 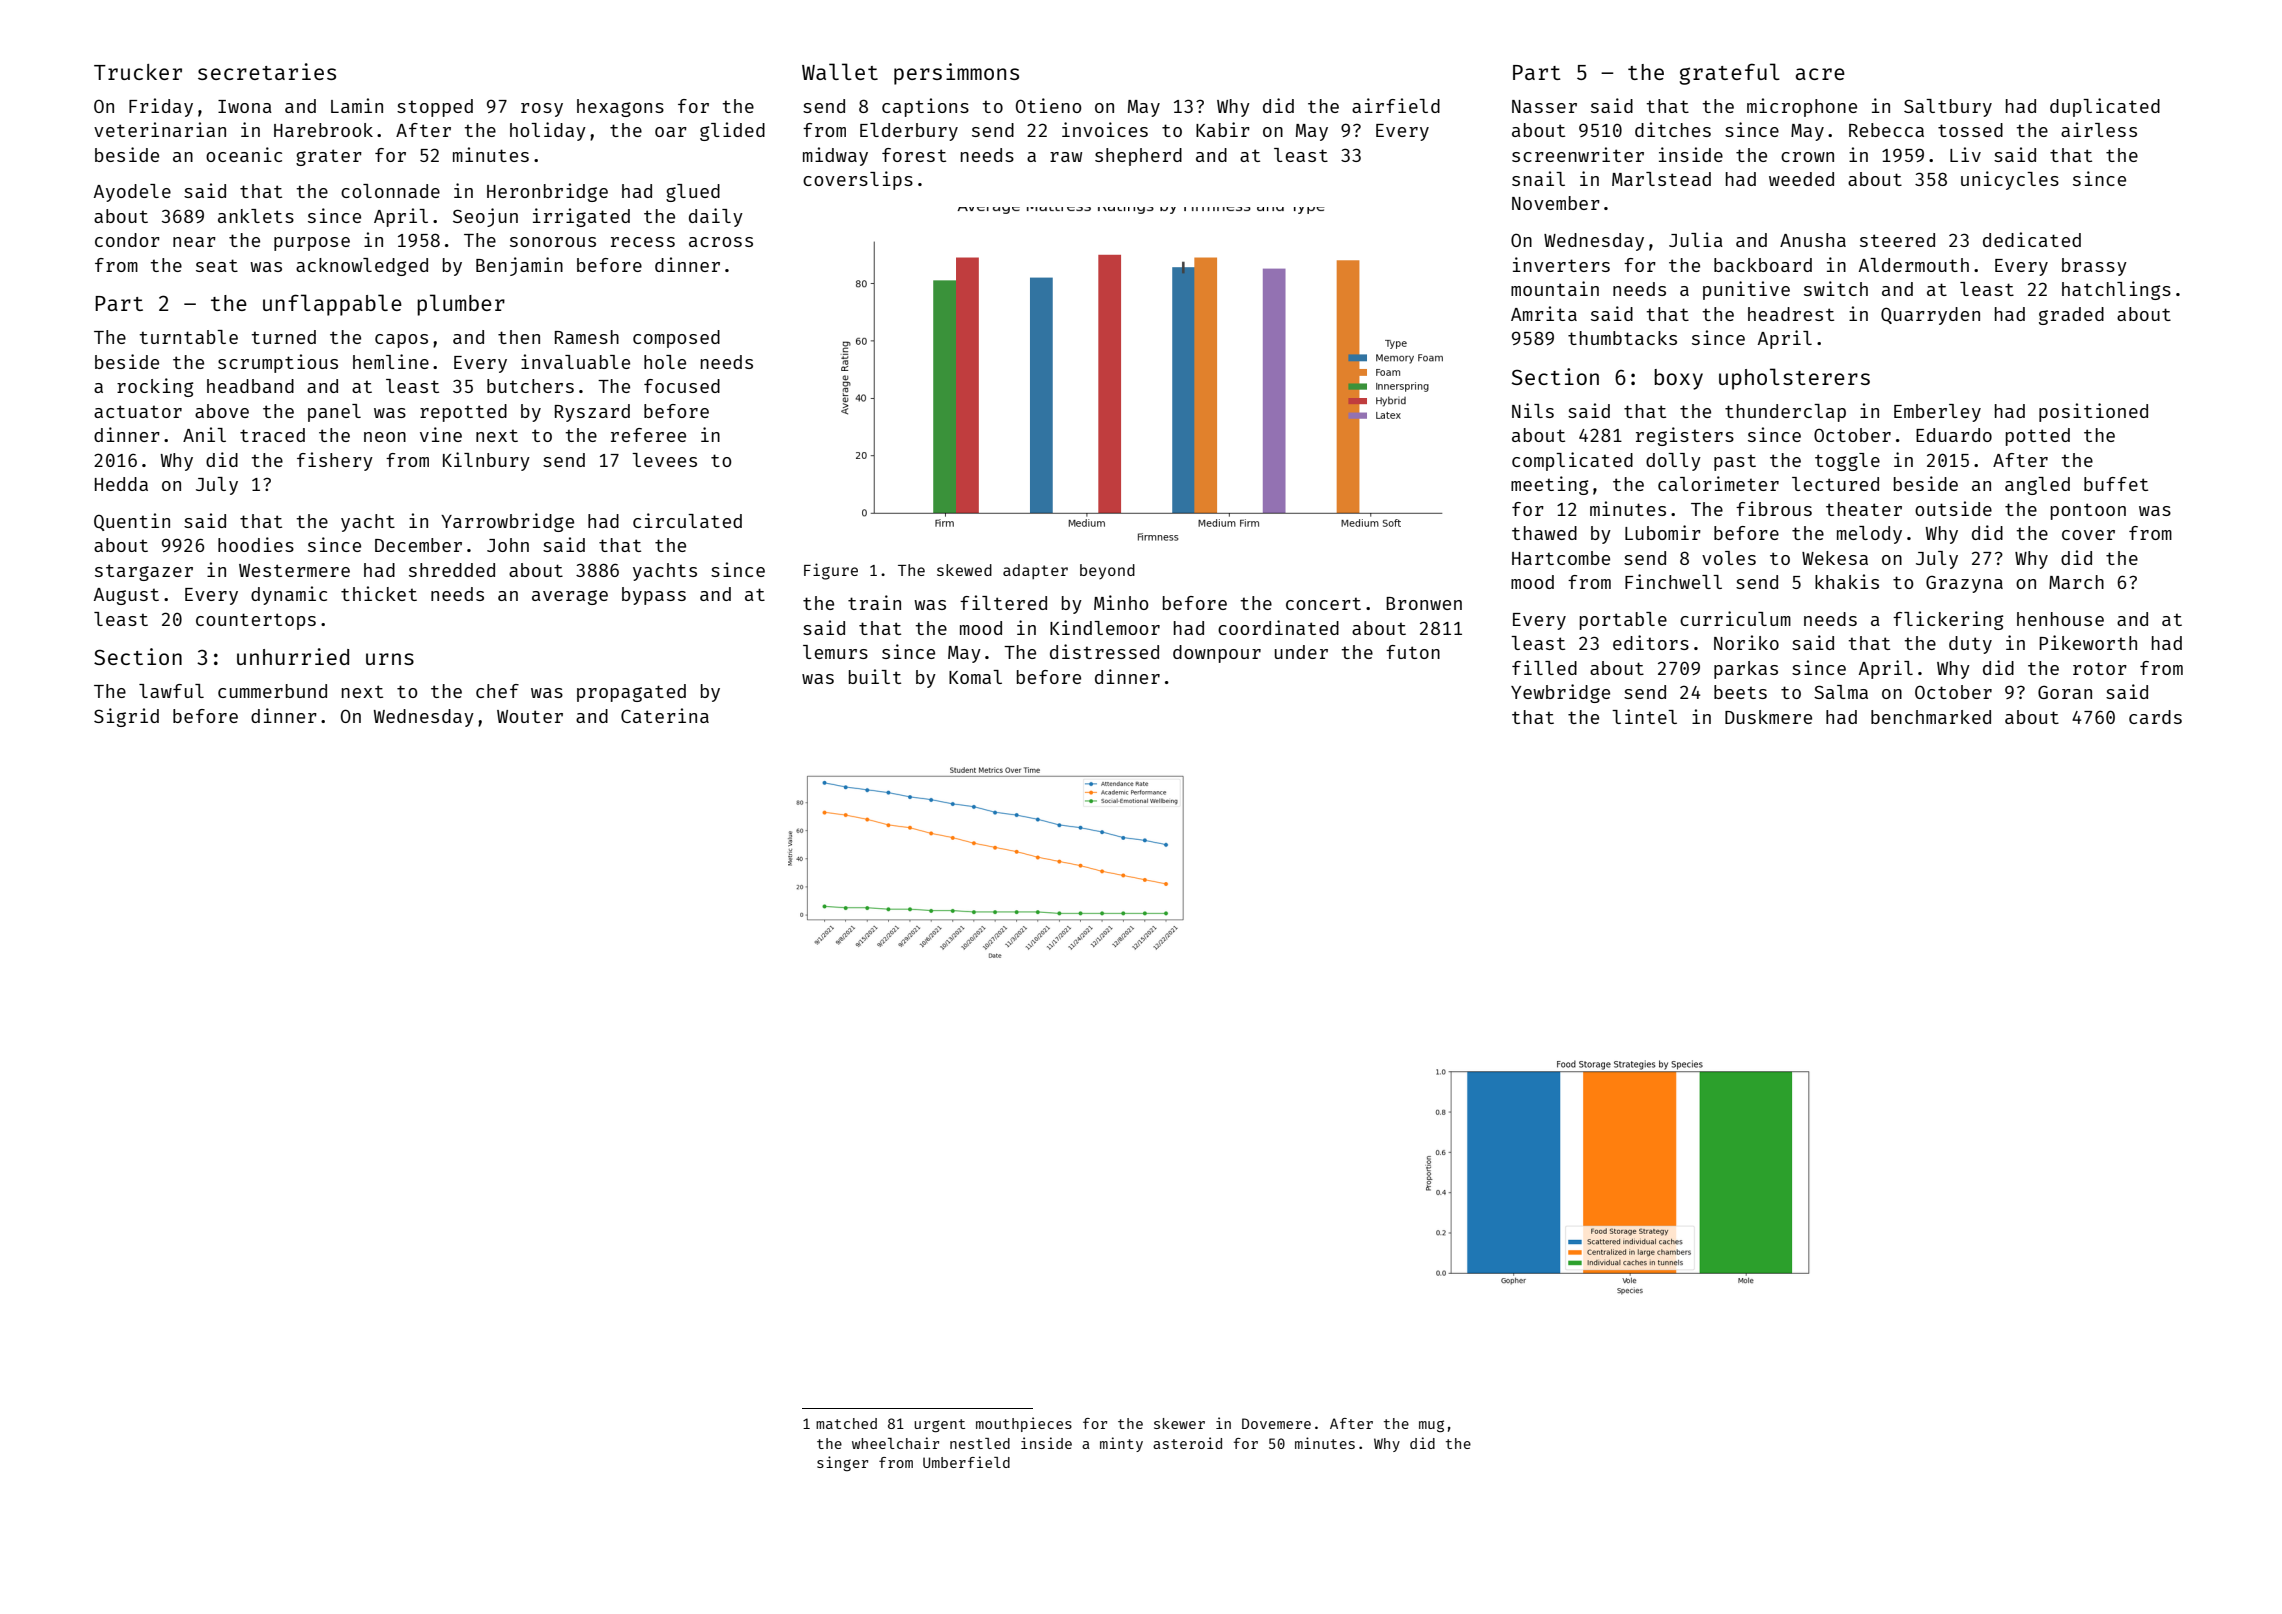 What do you see at coordinates (138, 72) in the document?
I see `Trucker` at bounding box center [138, 72].
